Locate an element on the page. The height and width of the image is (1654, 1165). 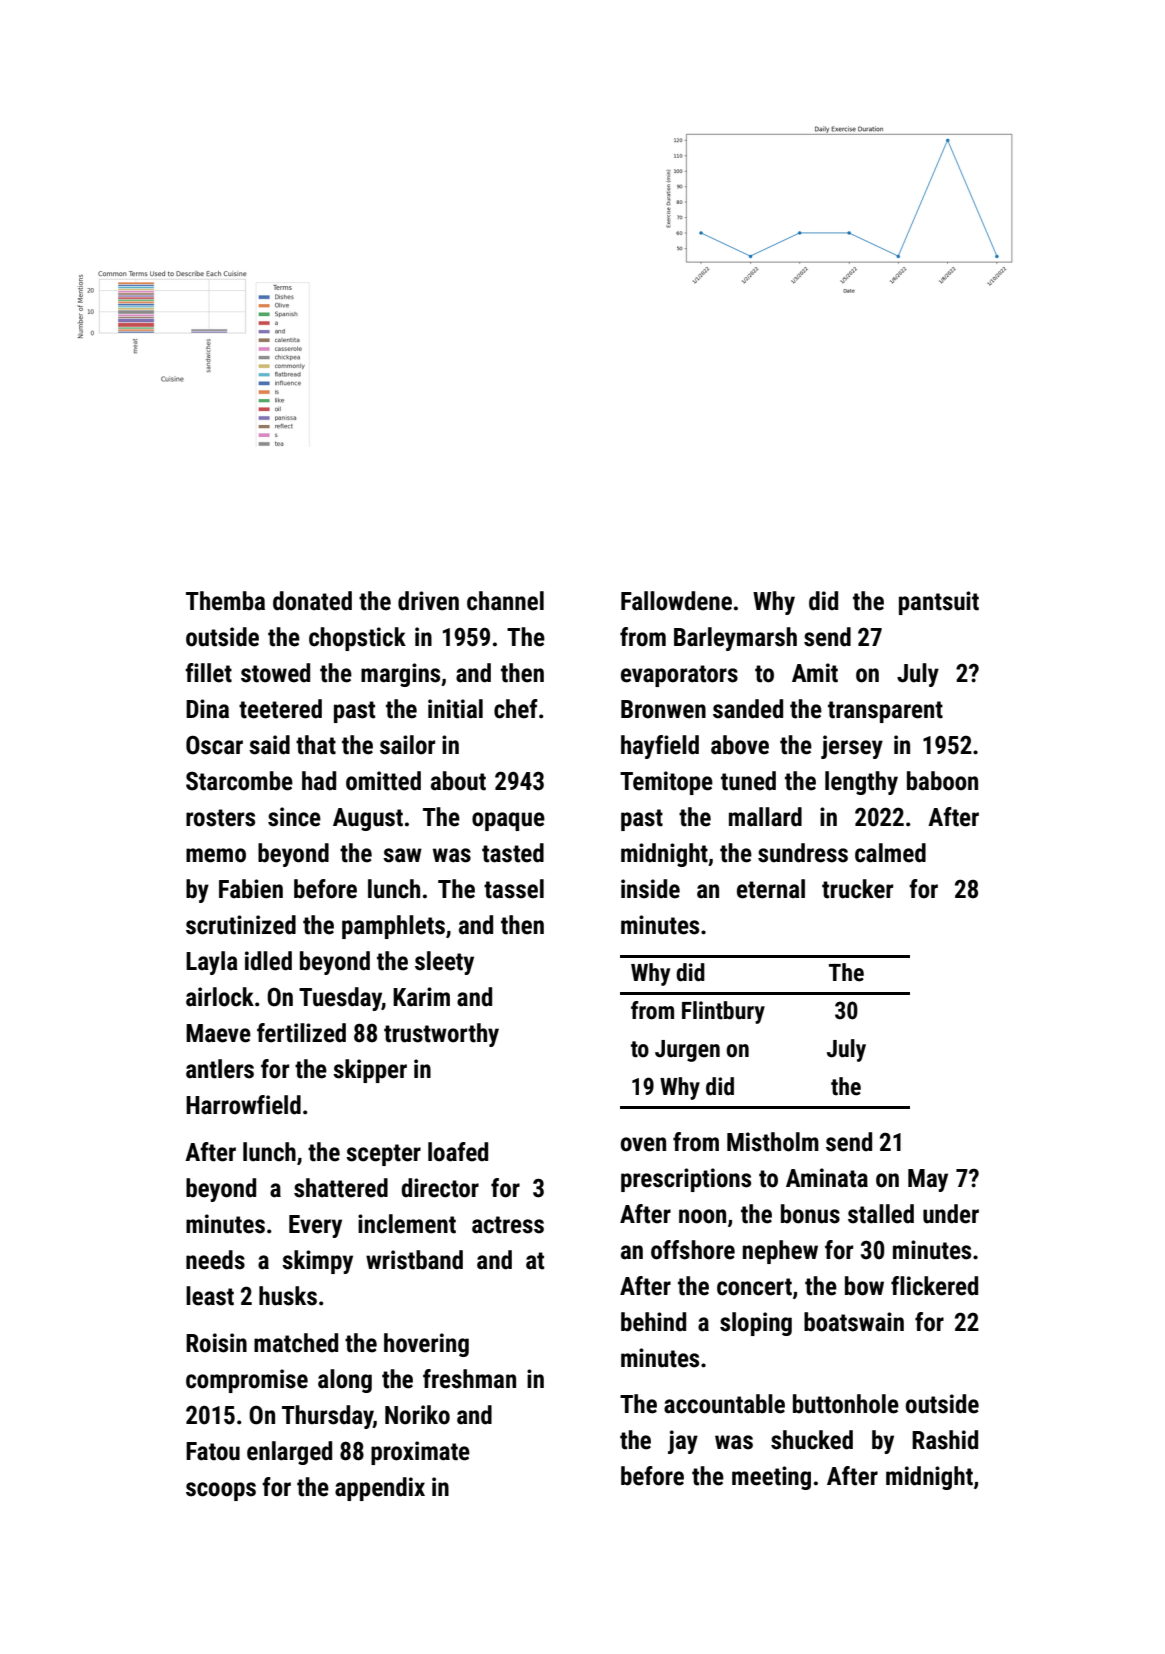
Rashid is located at coordinates (945, 1440).
